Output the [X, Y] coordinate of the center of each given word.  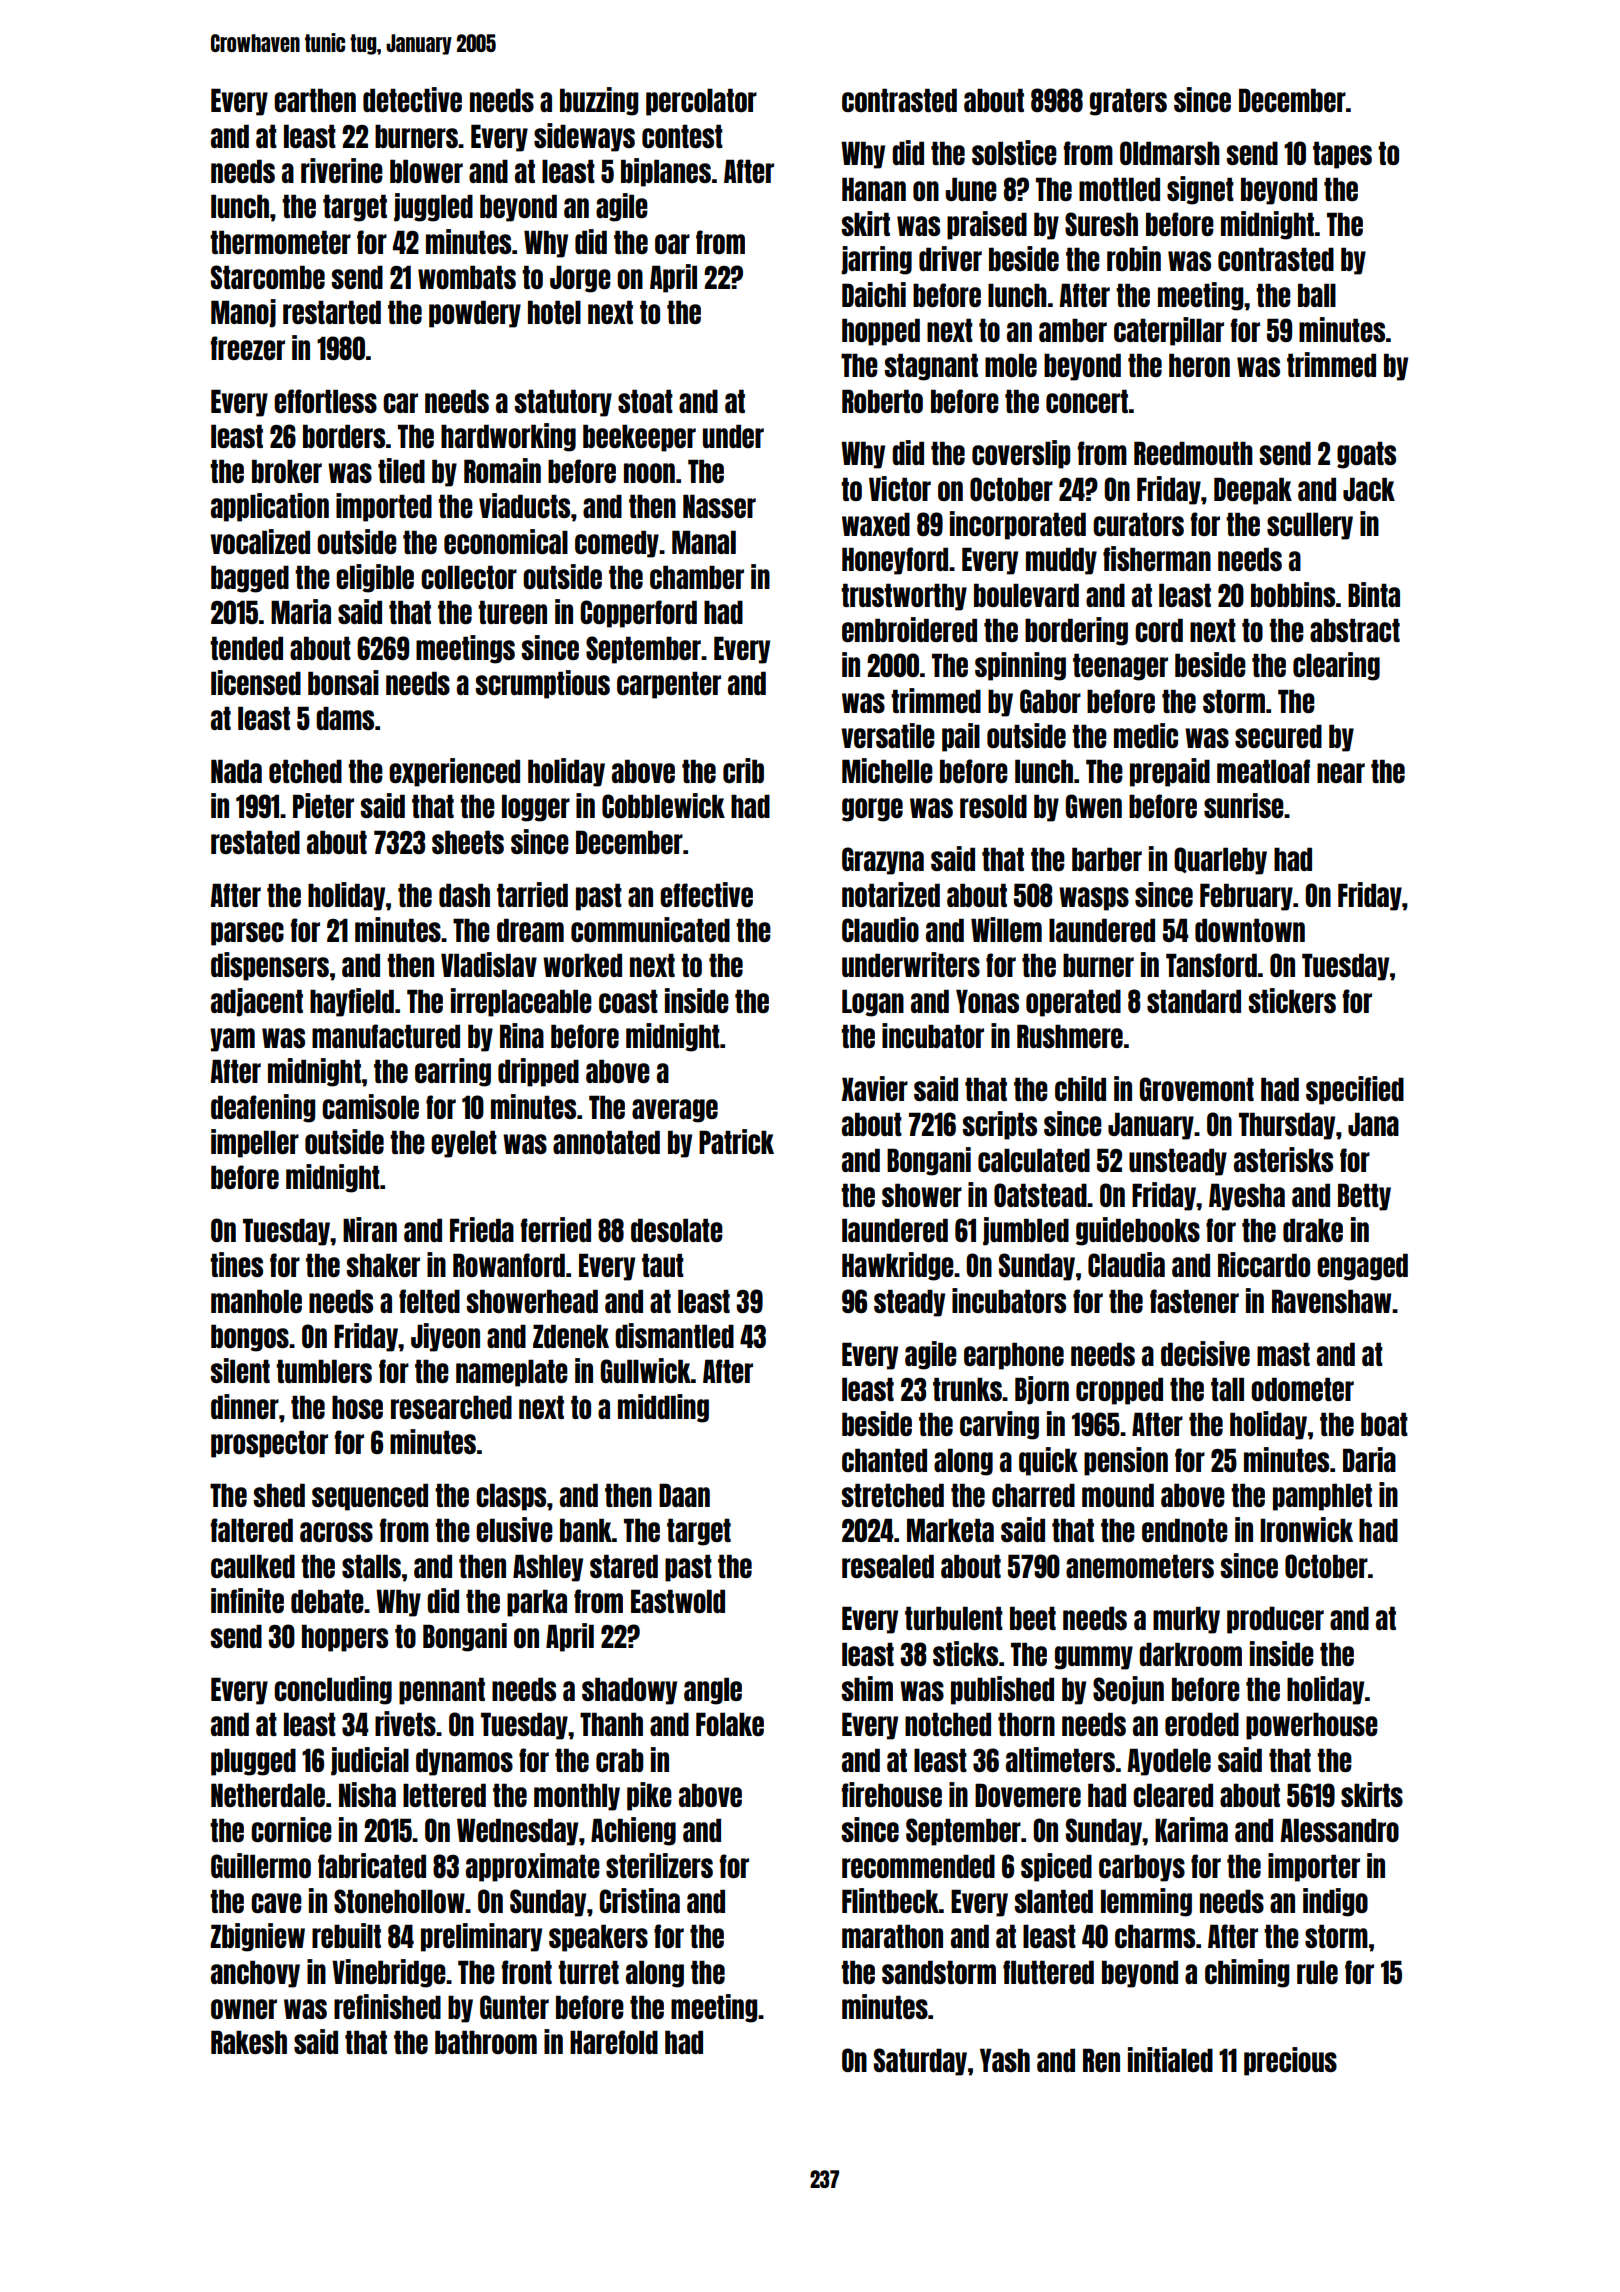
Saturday [920, 2062]
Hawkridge [898, 1266]
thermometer [280, 242]
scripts [999, 1125]
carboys [1142, 1868]
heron [1199, 365]
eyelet [464, 1144]
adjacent [257, 1002]
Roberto [882, 401]
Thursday [1287, 1126]
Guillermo [261, 1865]
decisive [1205, 1353]
